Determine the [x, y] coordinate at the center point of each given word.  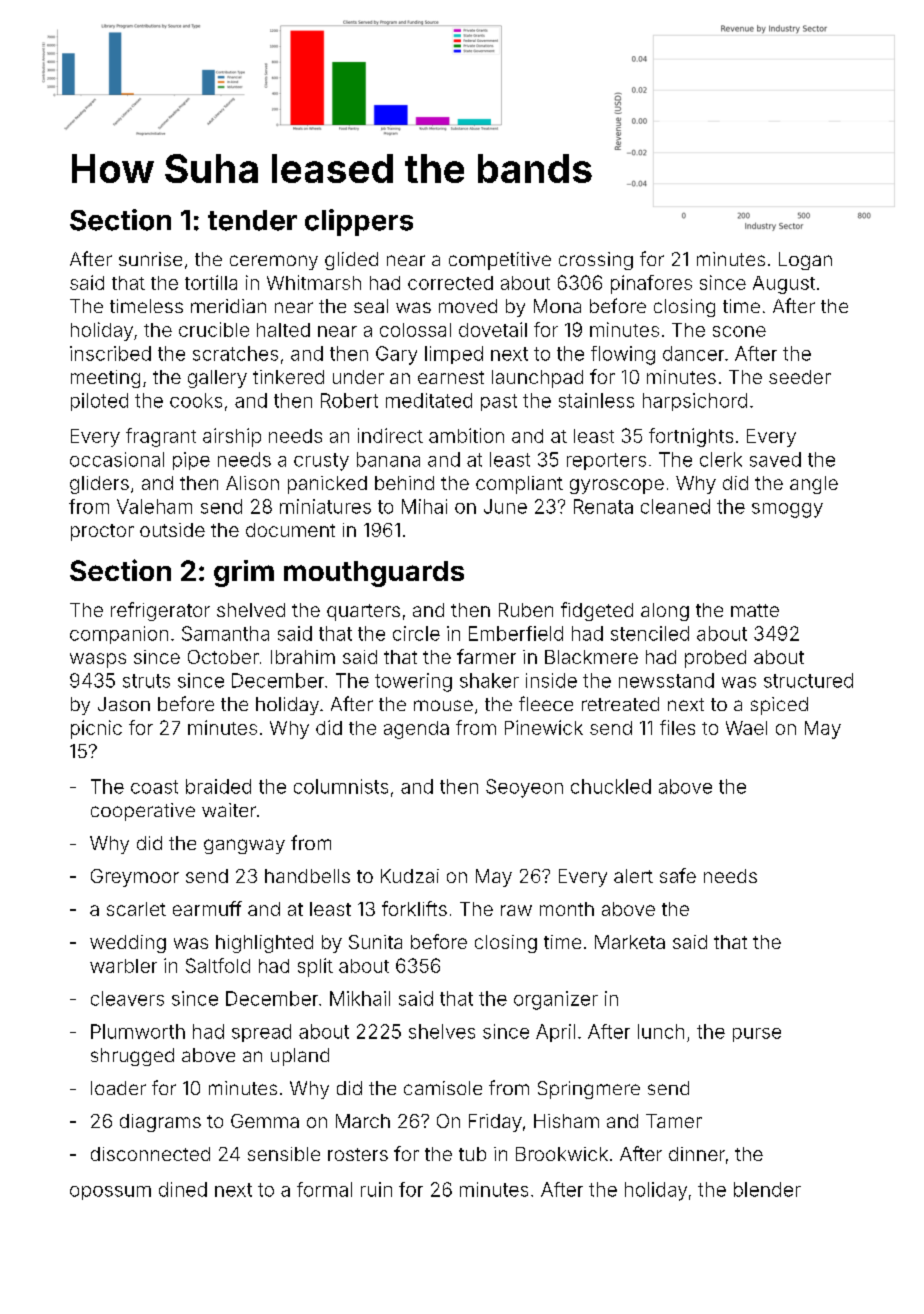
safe [678, 875]
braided [218, 786]
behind [404, 483]
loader [118, 1088]
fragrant [161, 437]
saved [775, 459]
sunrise [150, 259]
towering [413, 682]
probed [715, 659]
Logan [805, 261]
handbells [307, 876]
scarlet [136, 909]
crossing [596, 261]
